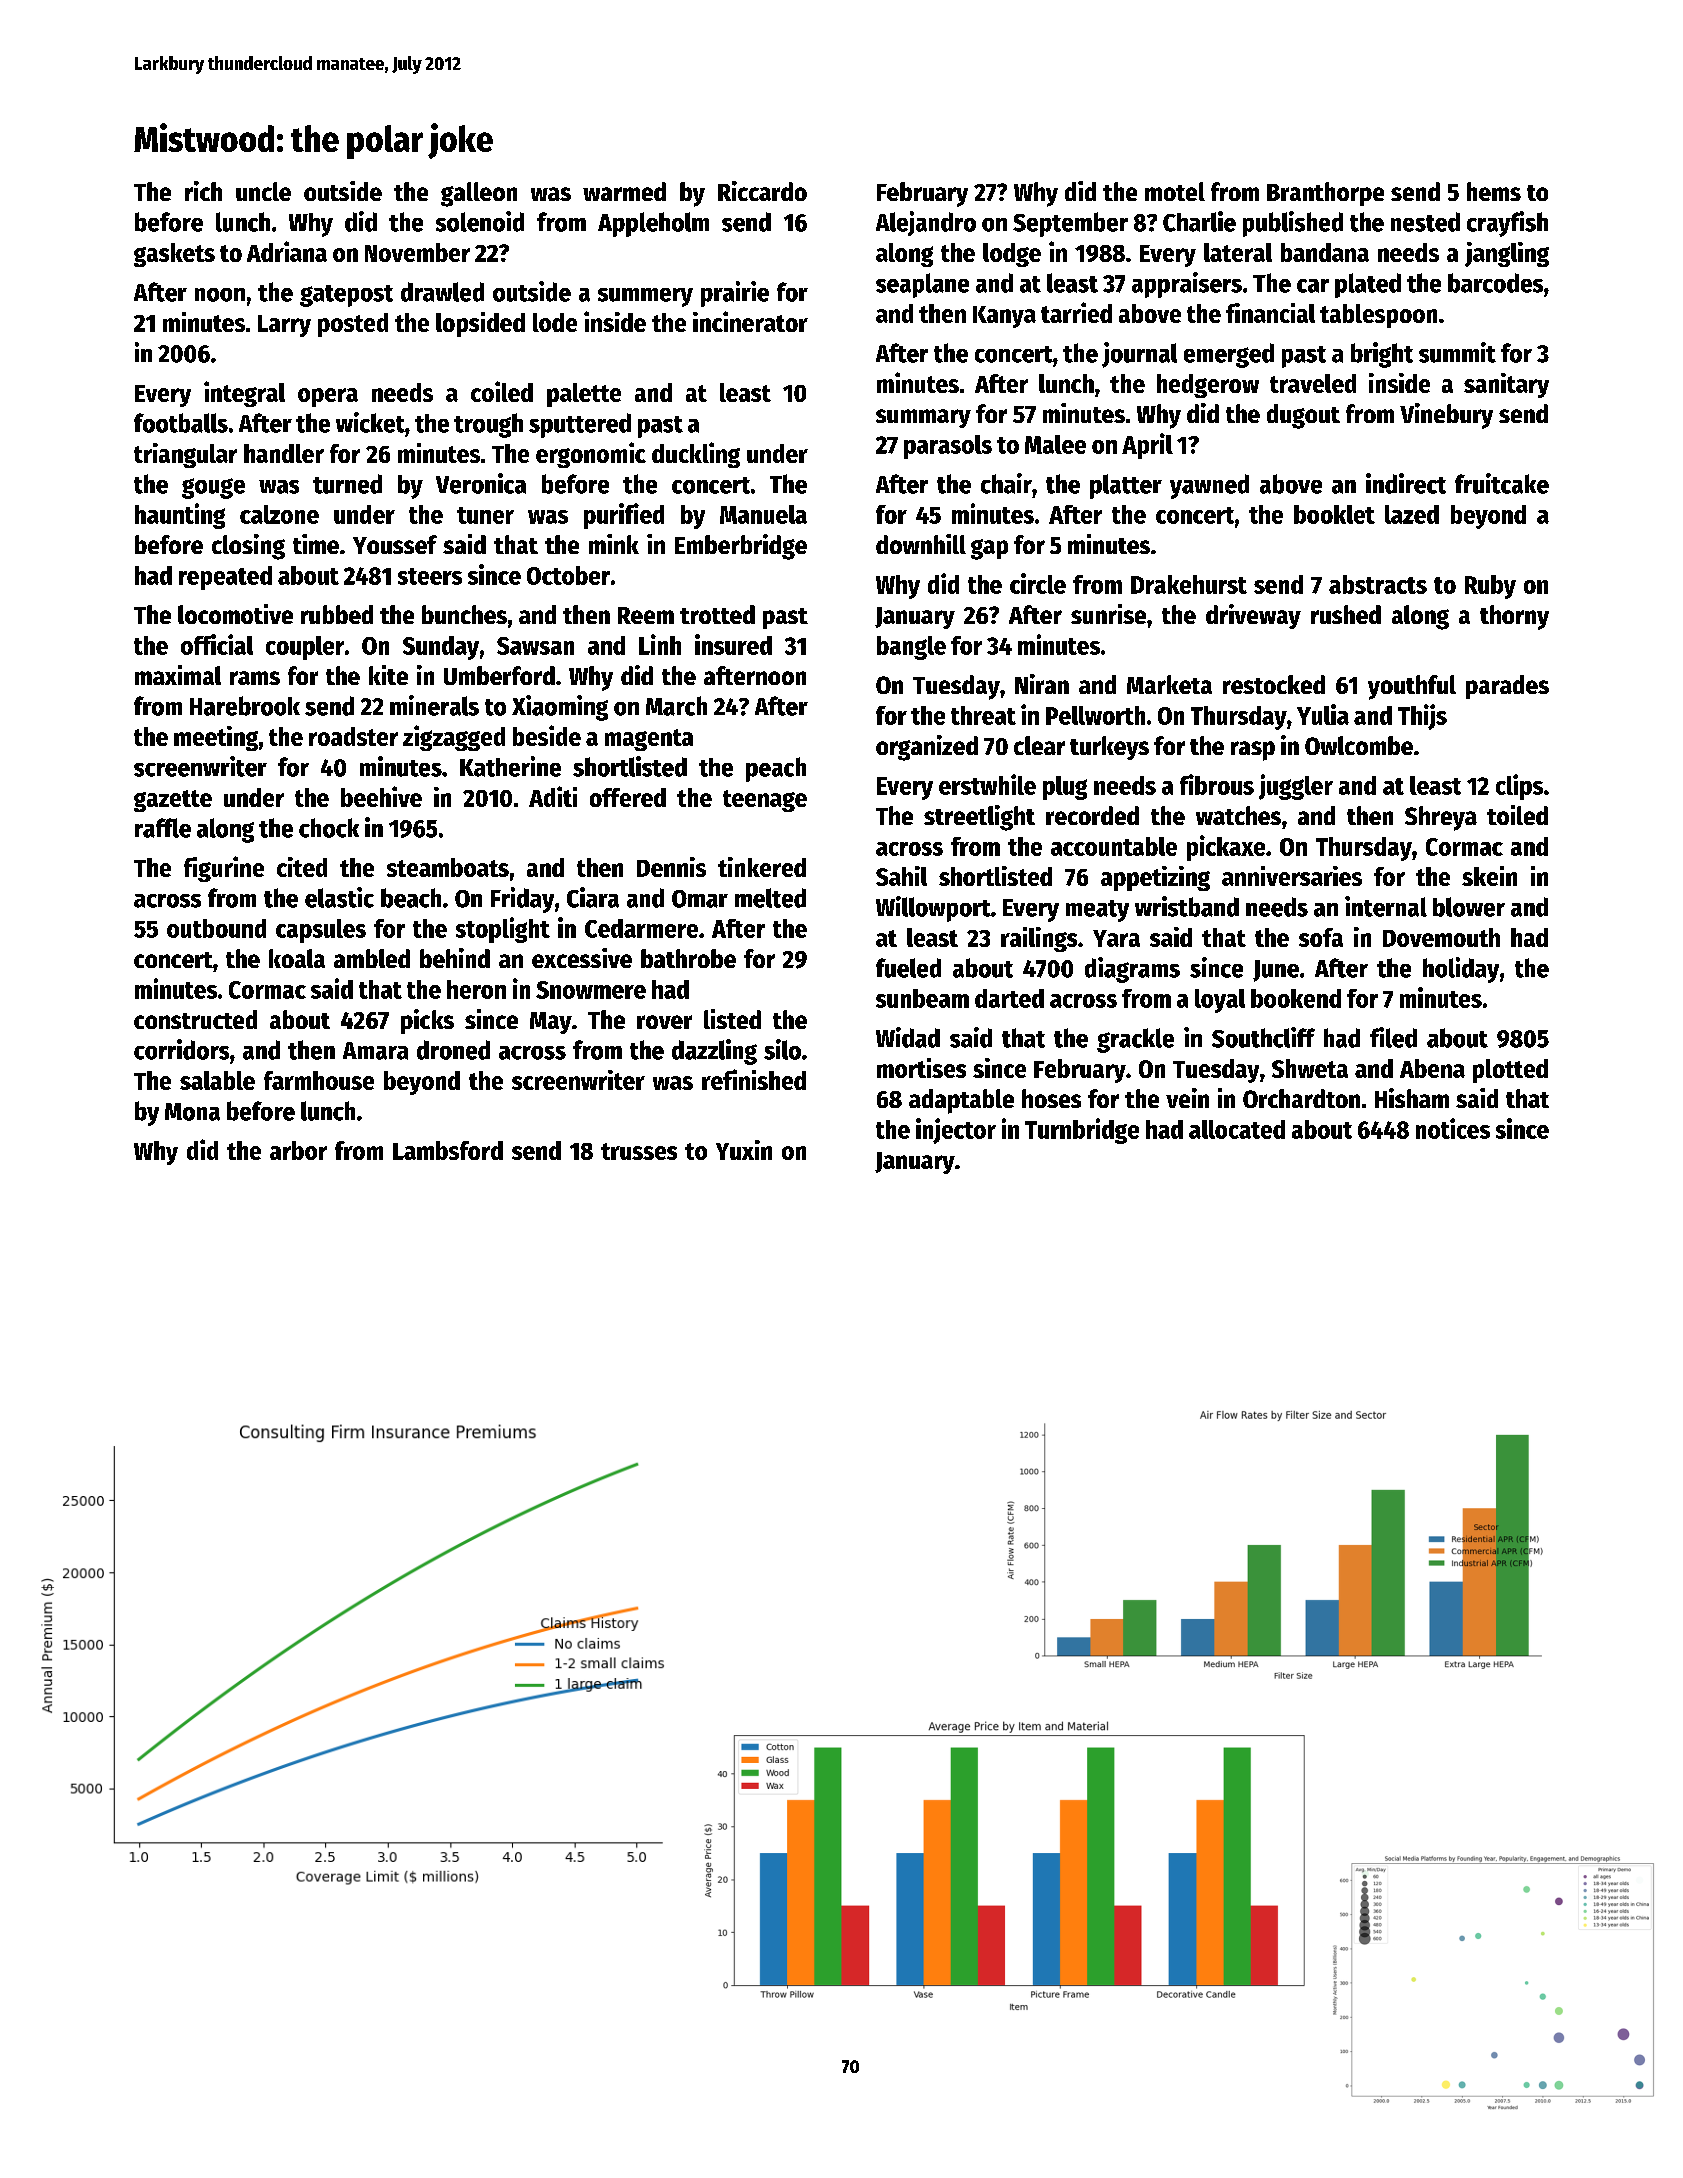 Image resolution: width=1683 pixels, height=2178 pixels. Describe the element at coordinates (479, 194) in the page. I see `galleon` at that location.
